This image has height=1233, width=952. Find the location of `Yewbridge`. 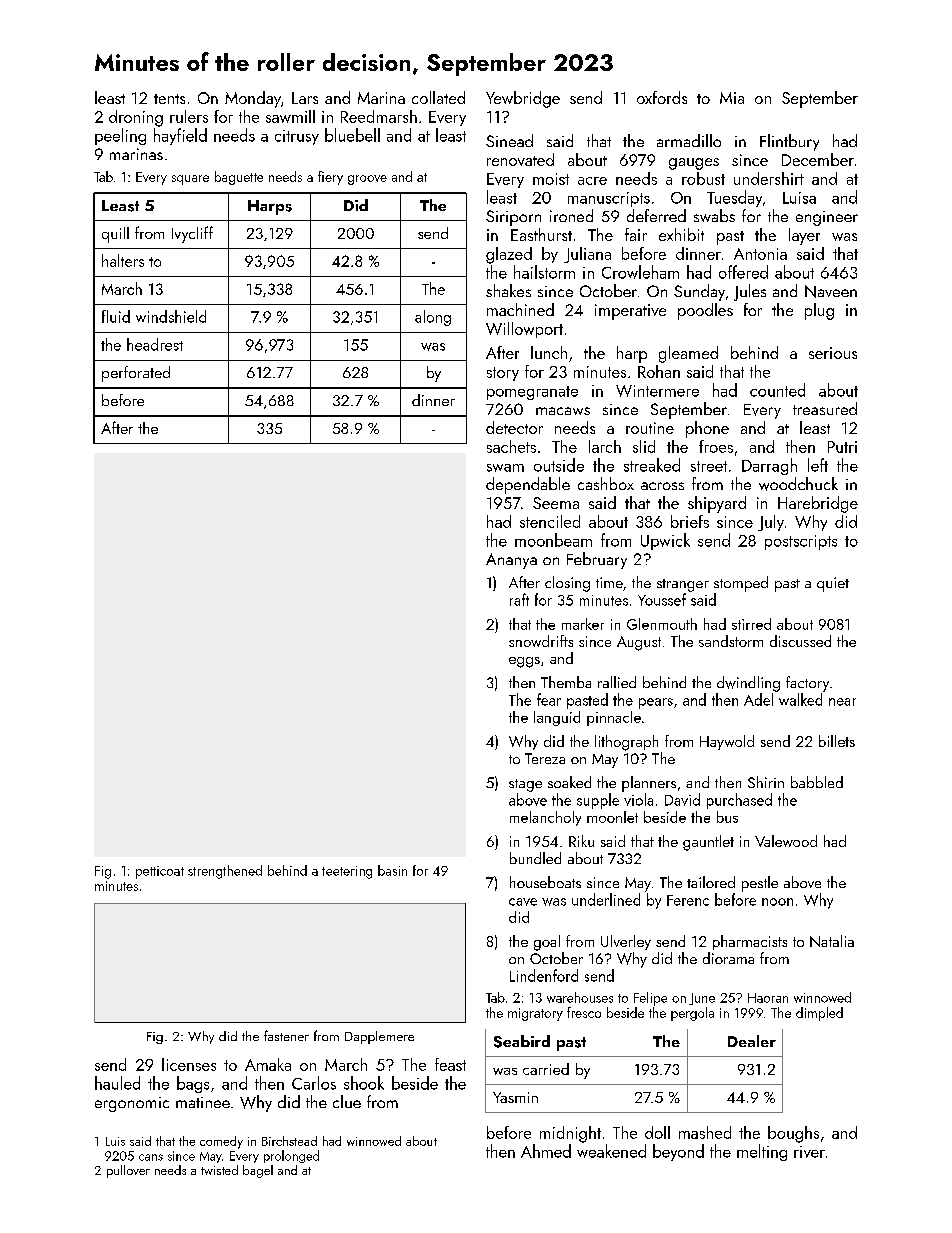

Yewbridge is located at coordinates (523, 99).
